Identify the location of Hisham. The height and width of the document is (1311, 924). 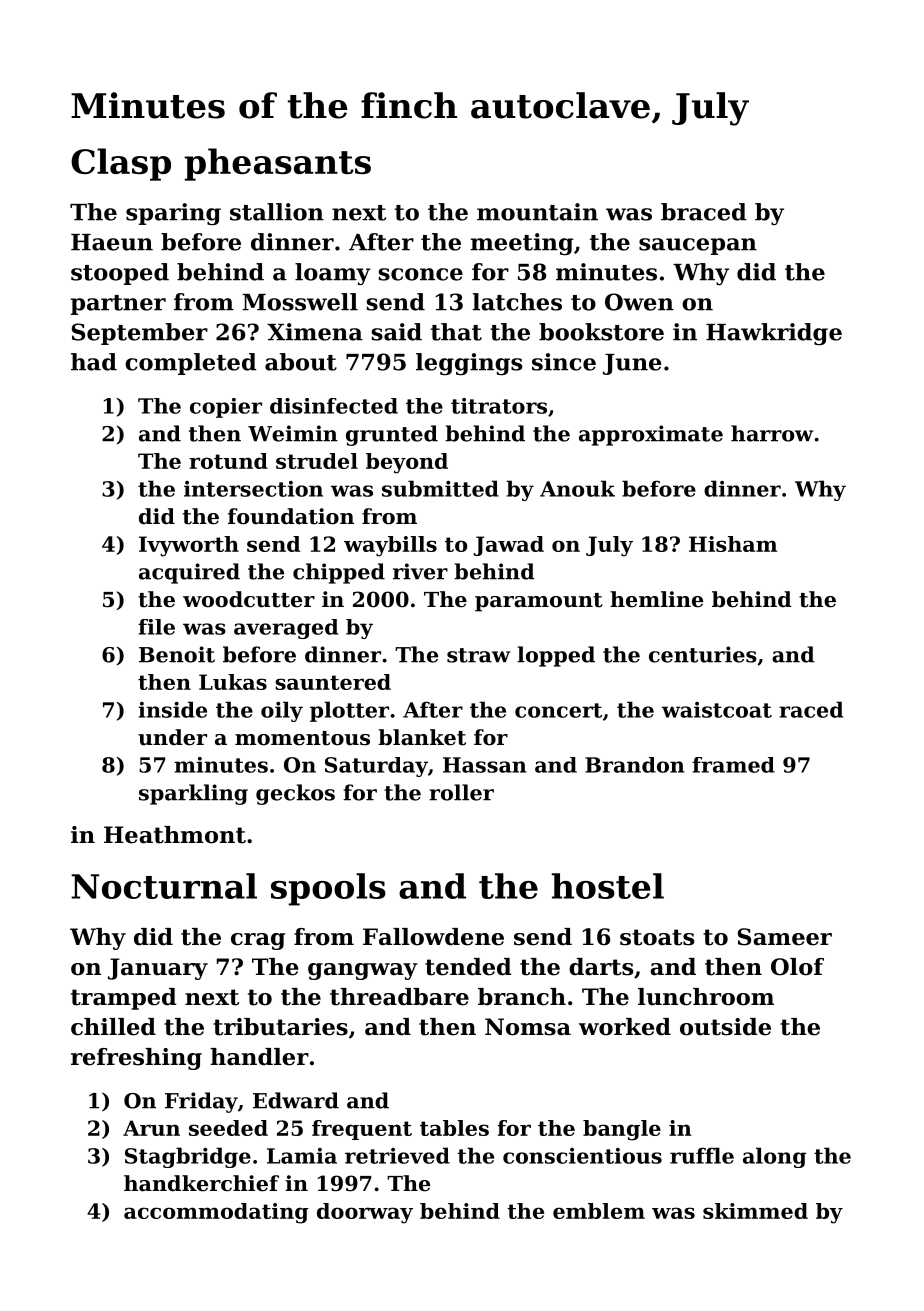
(733, 544).
